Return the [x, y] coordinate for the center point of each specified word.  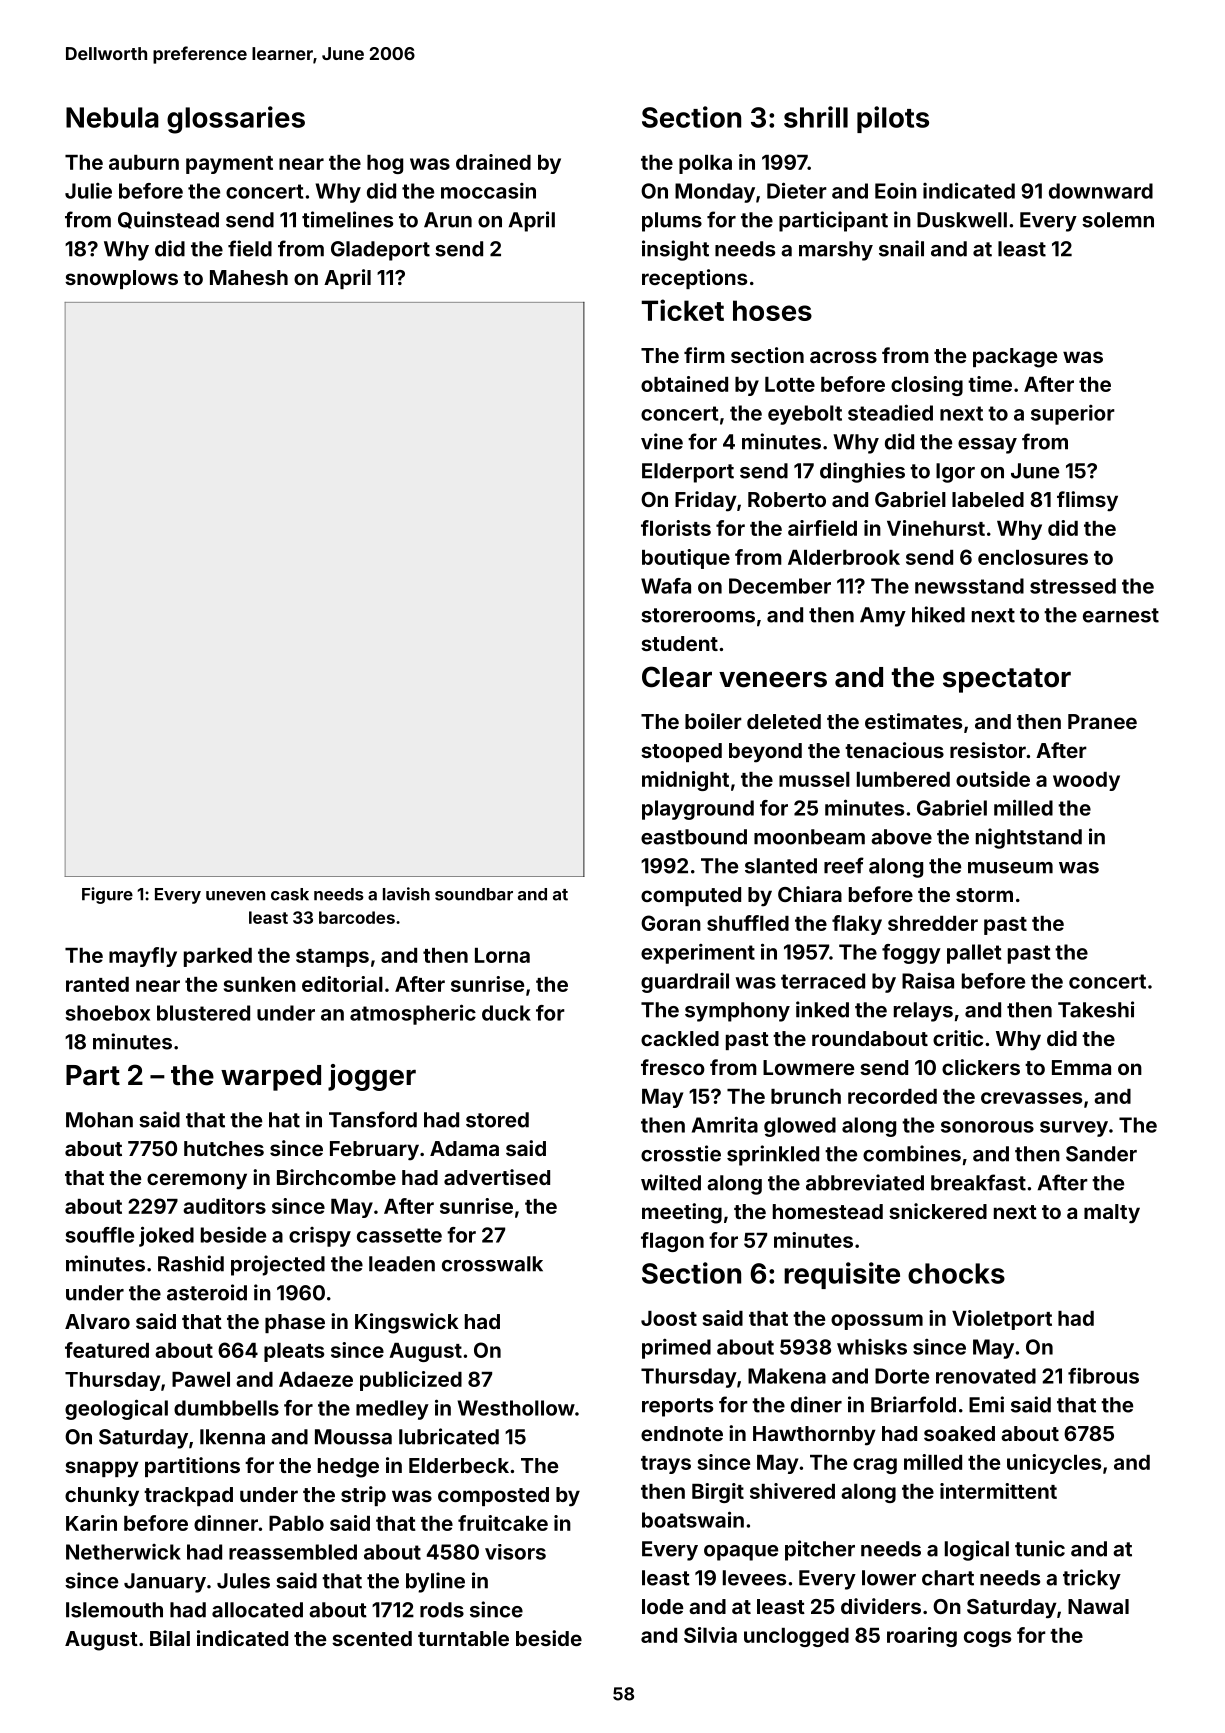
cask [290, 894]
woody [1086, 781]
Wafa [666, 586]
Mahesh [249, 277]
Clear [677, 677]
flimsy [1087, 501]
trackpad [188, 1496]
